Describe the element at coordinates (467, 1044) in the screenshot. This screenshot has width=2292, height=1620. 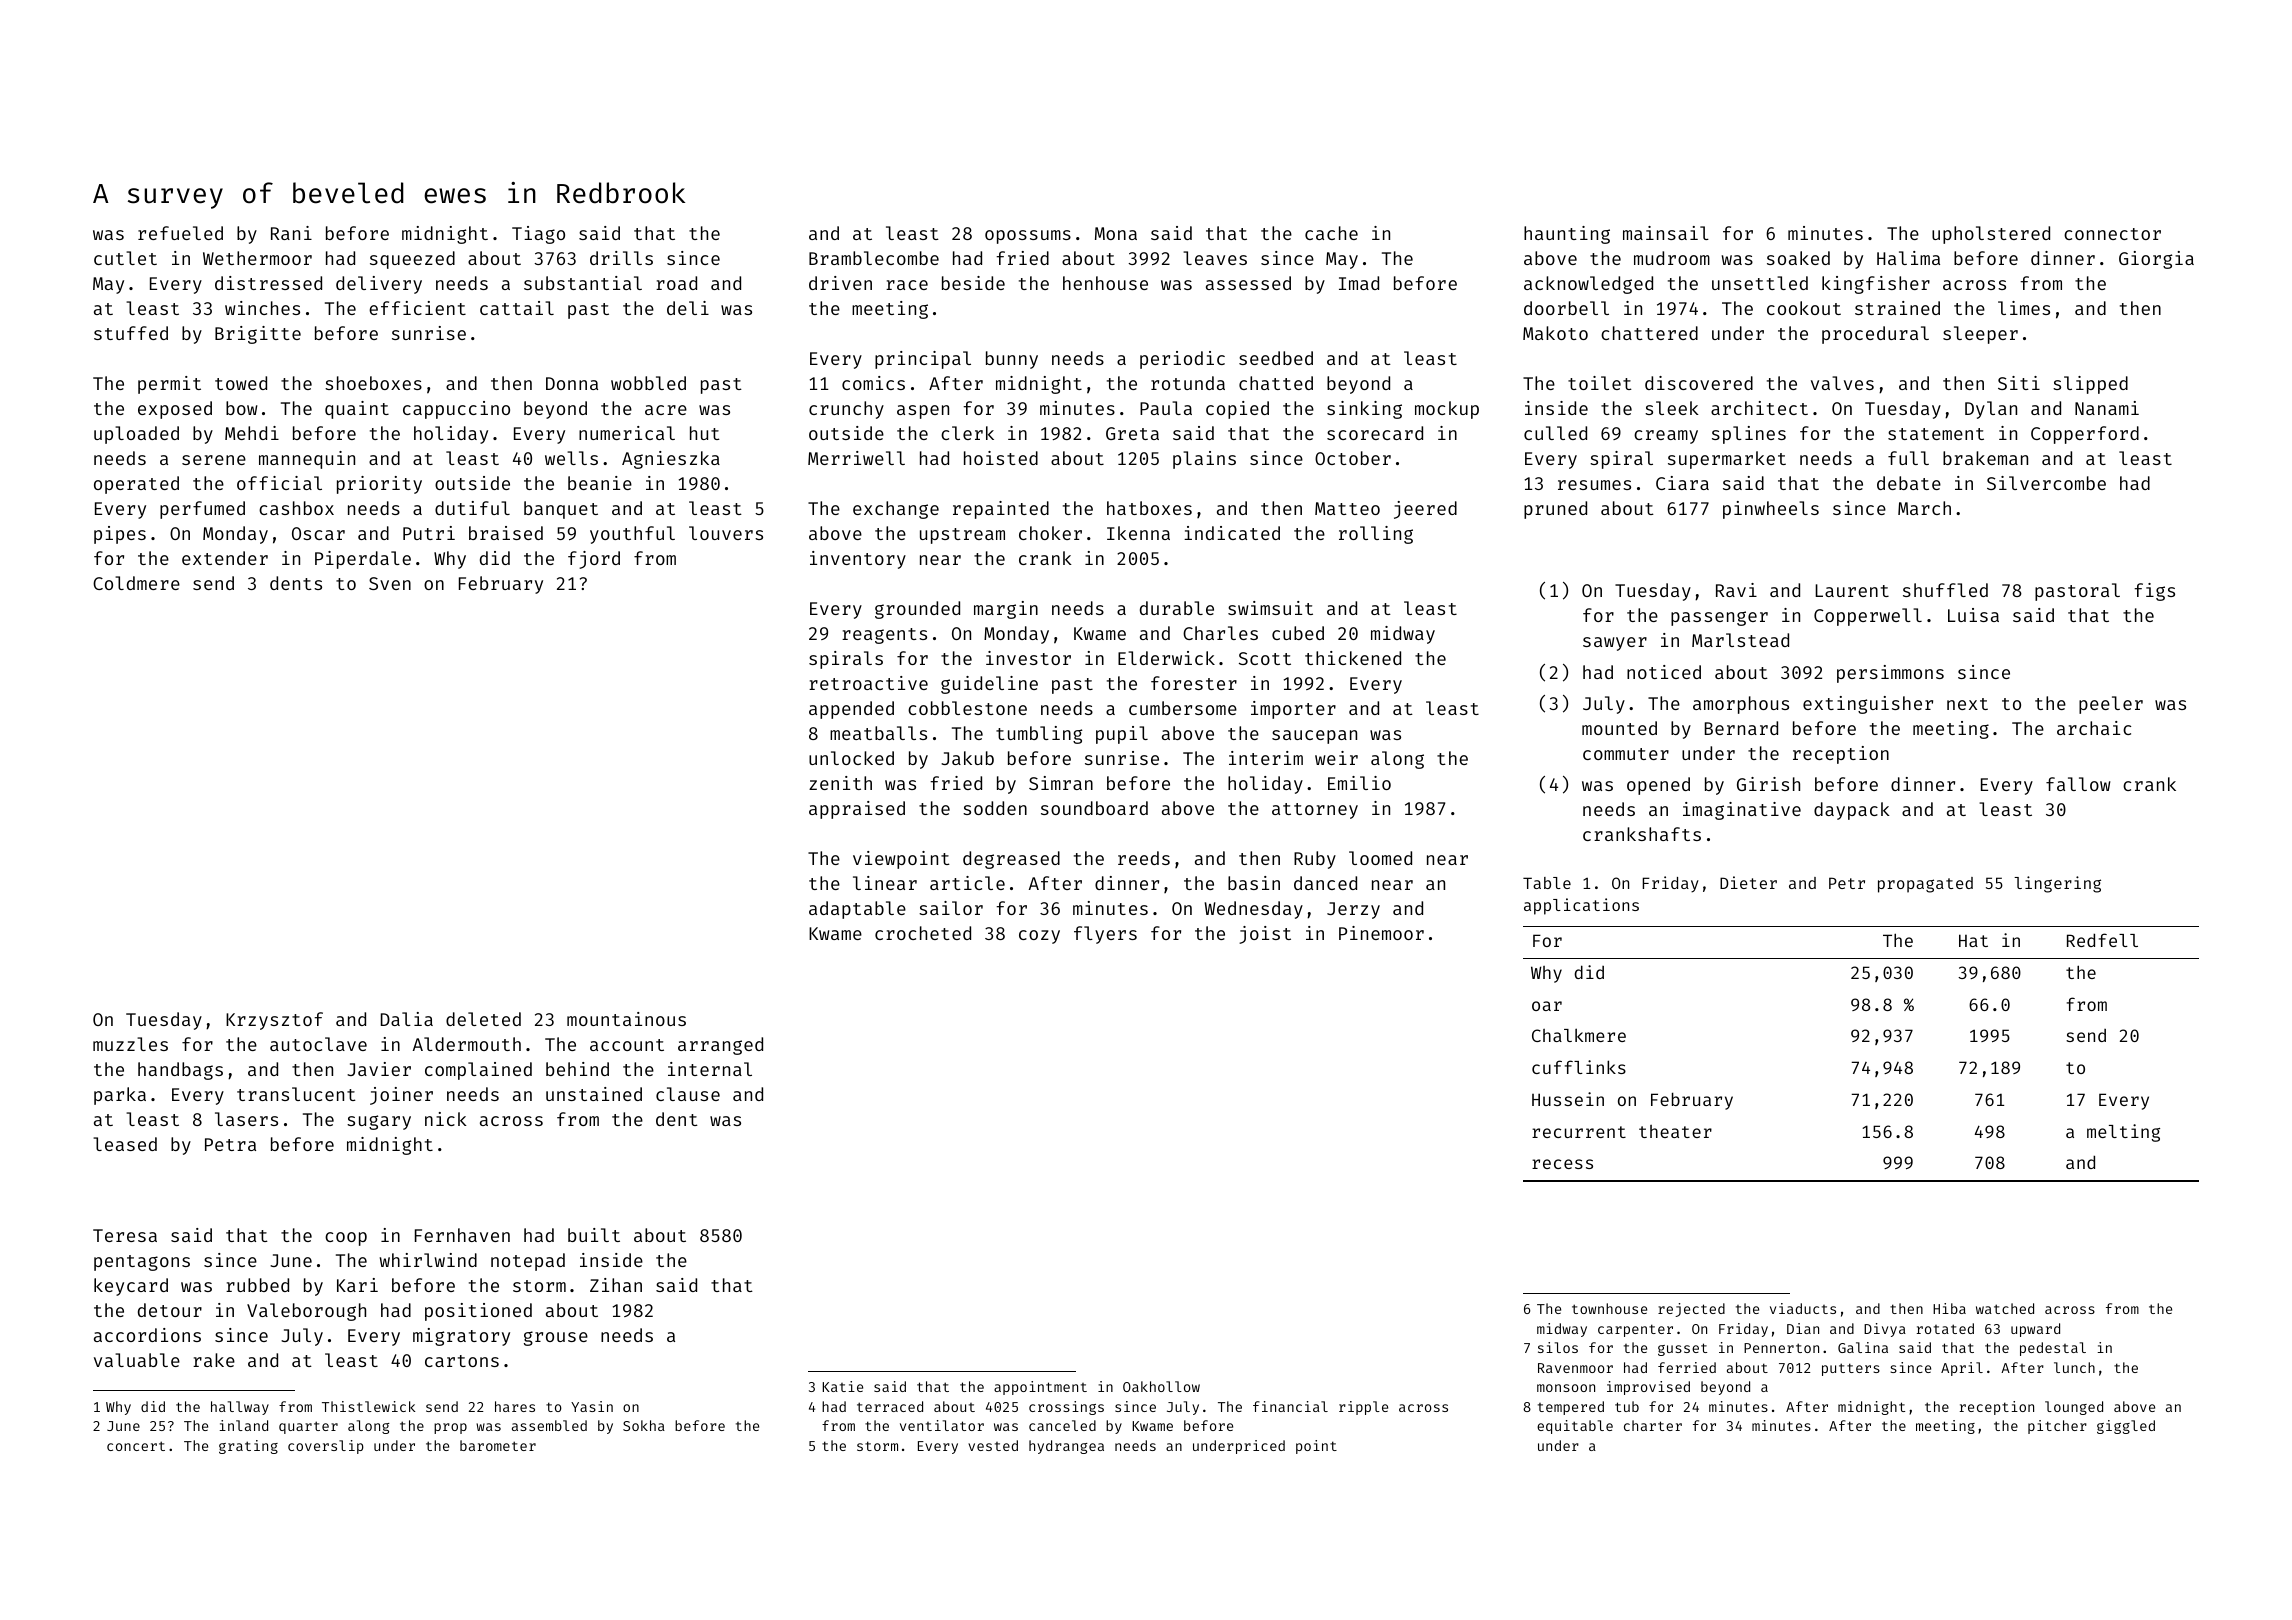
I see `Aldermouth` at that location.
